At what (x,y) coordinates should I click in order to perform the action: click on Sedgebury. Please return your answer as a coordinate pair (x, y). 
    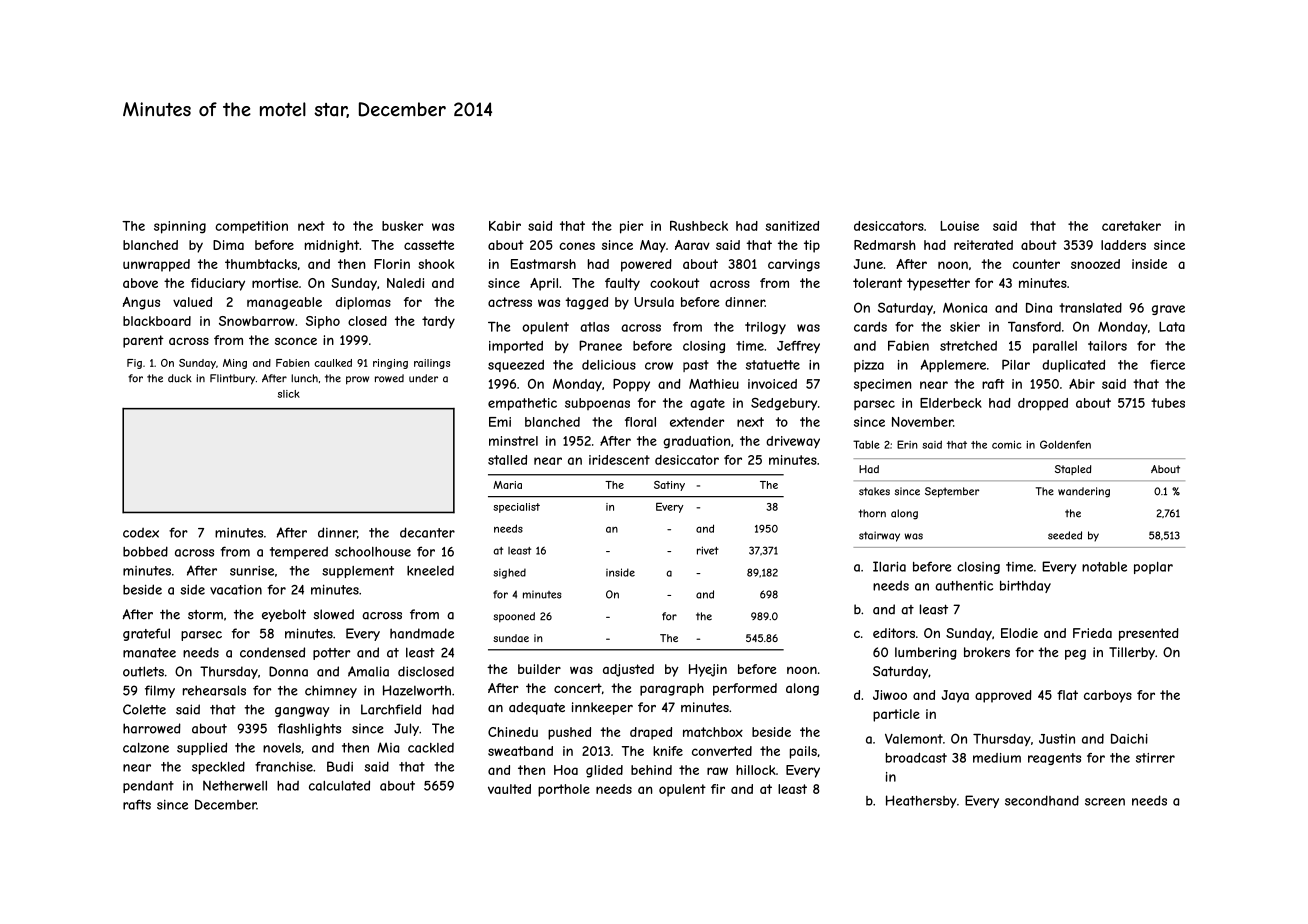
    Looking at the image, I should click on (784, 404).
